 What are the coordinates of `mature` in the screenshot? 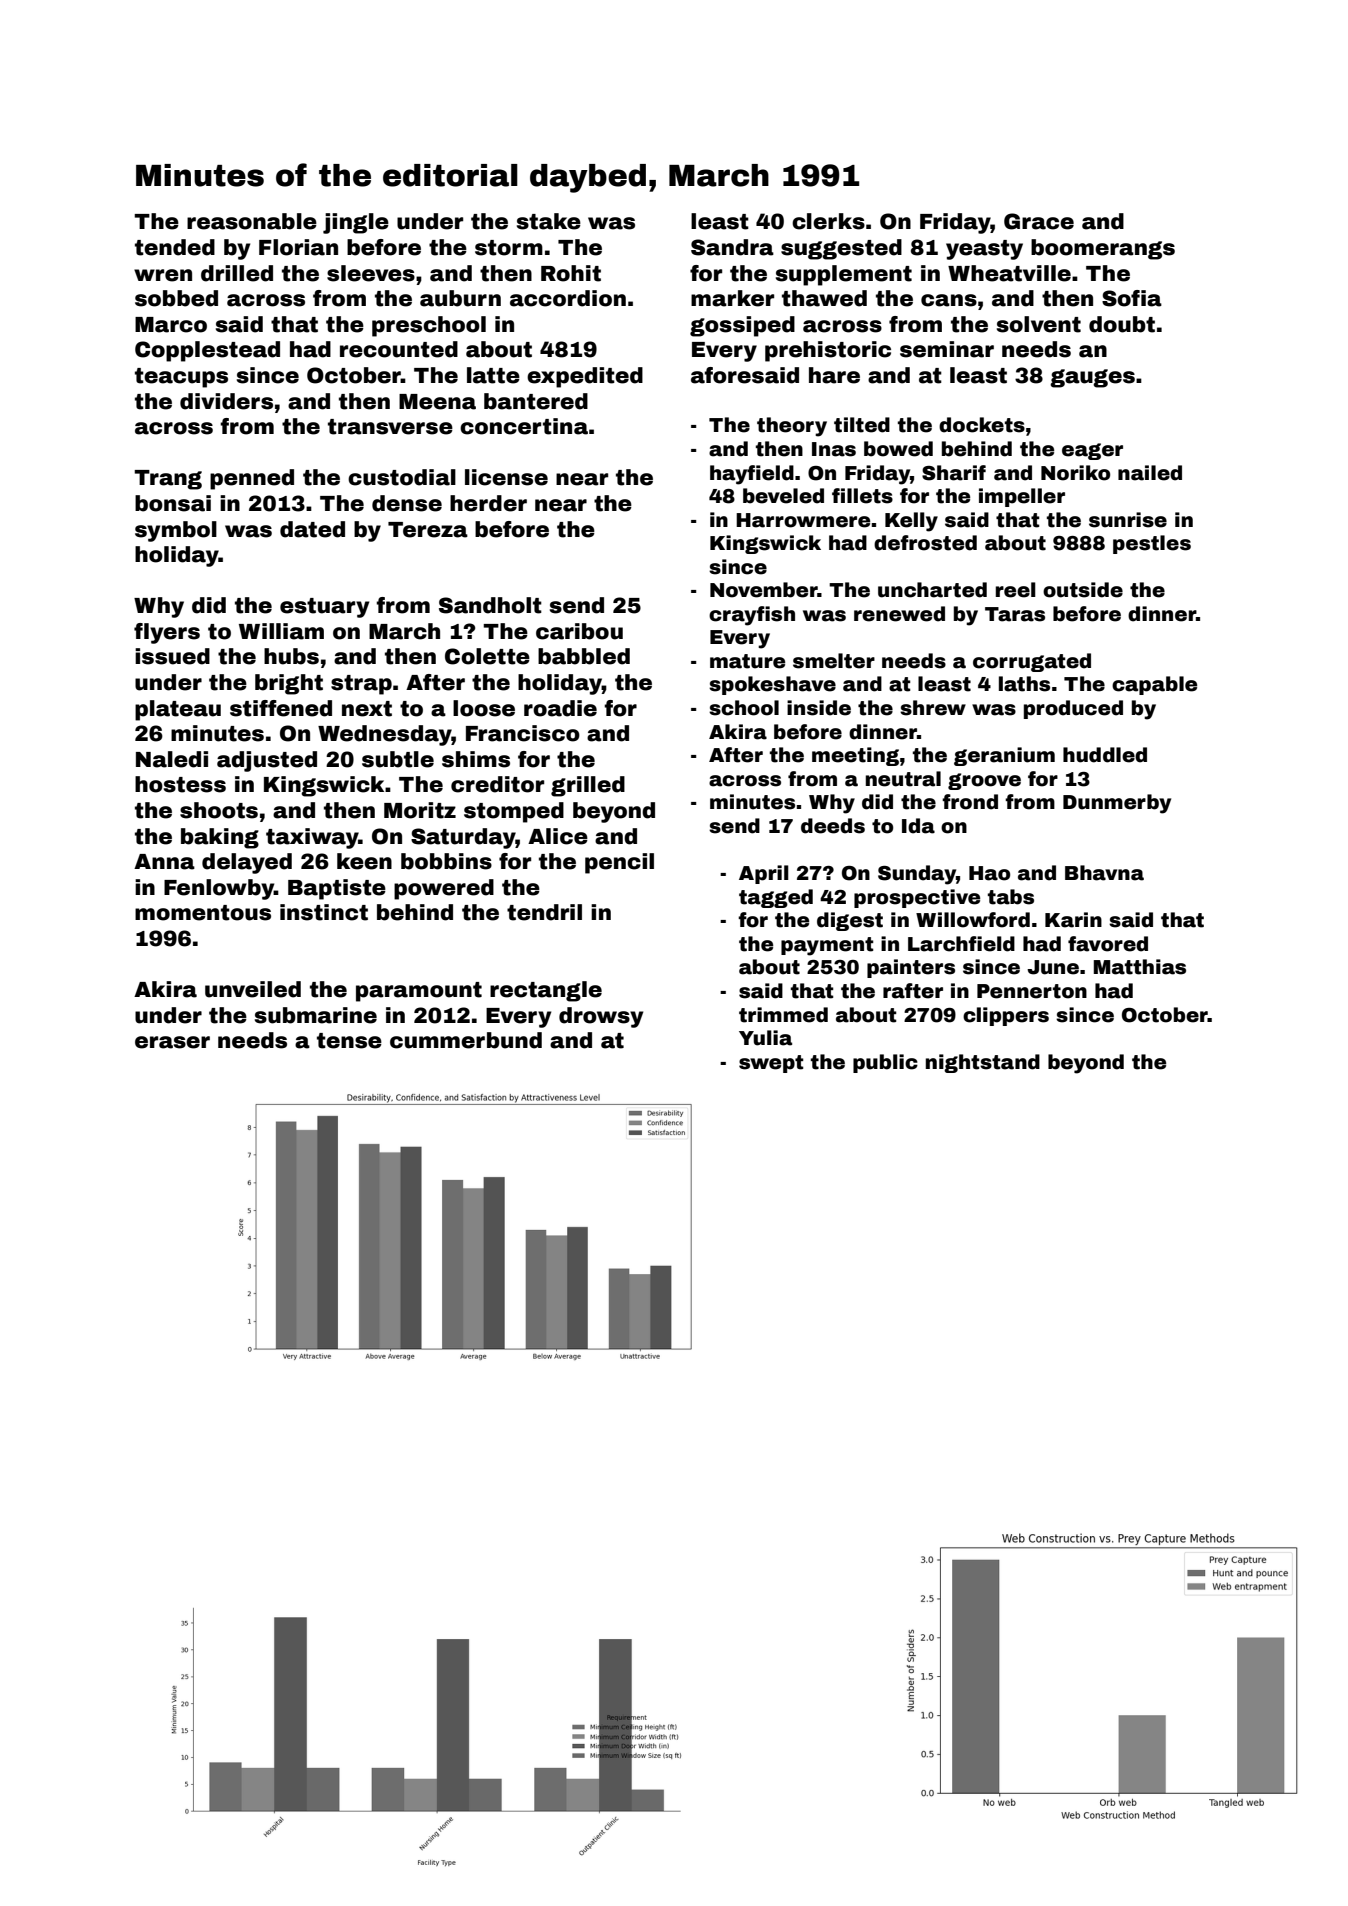 It's located at (747, 661).
